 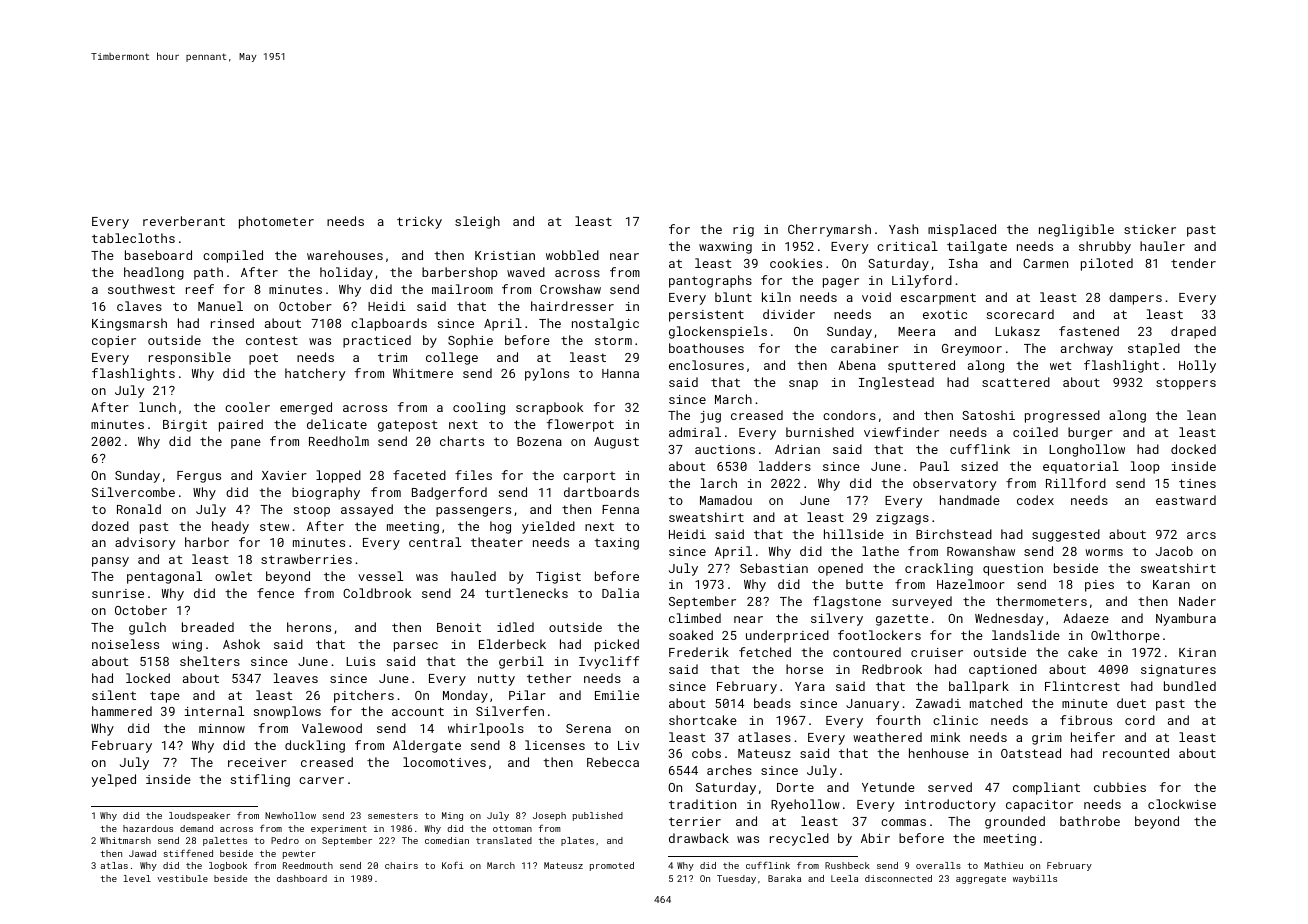 What do you see at coordinates (981, 551) in the page?
I see `Rowanshaw` at bounding box center [981, 551].
